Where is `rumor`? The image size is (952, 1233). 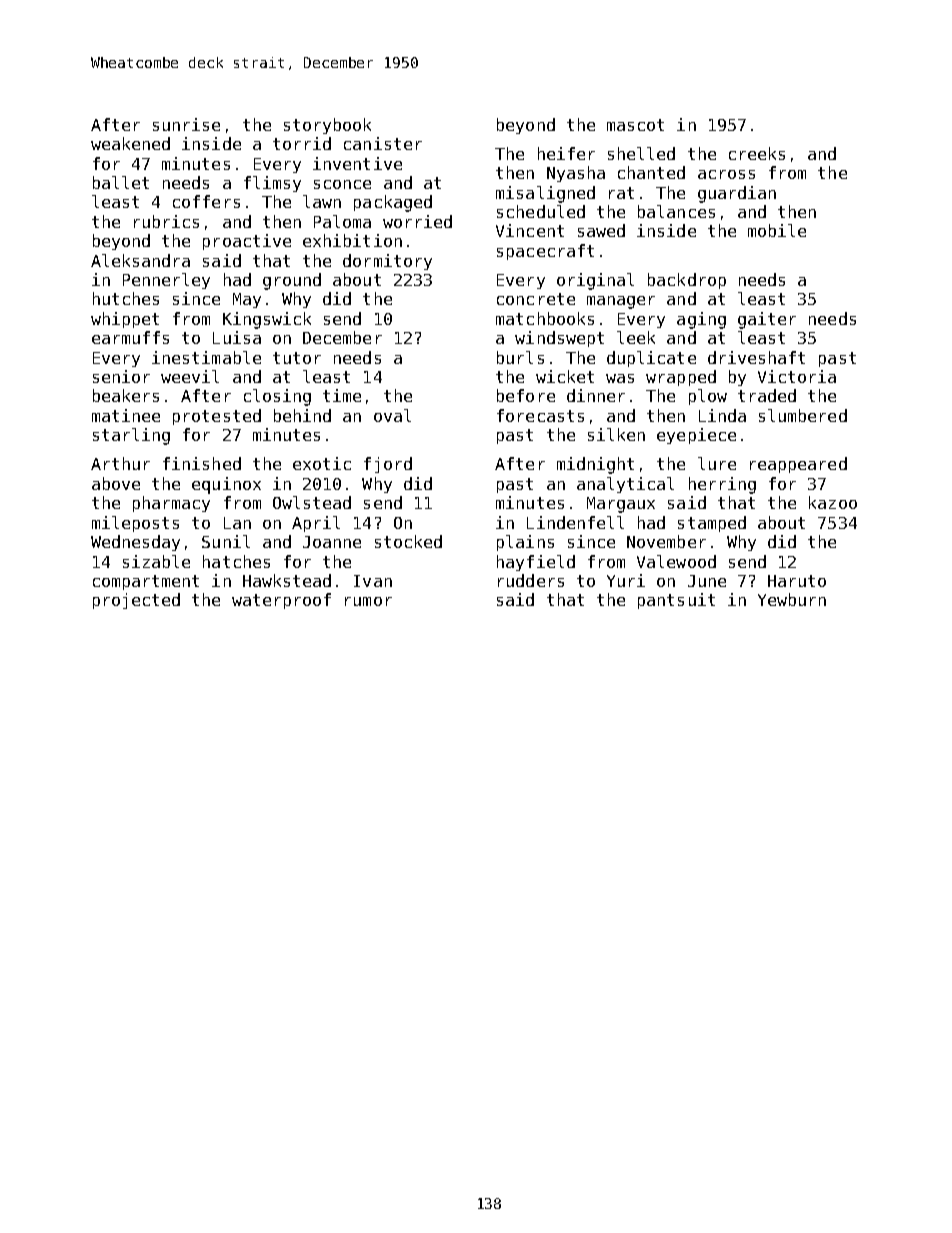
rumor is located at coordinates (368, 601).
